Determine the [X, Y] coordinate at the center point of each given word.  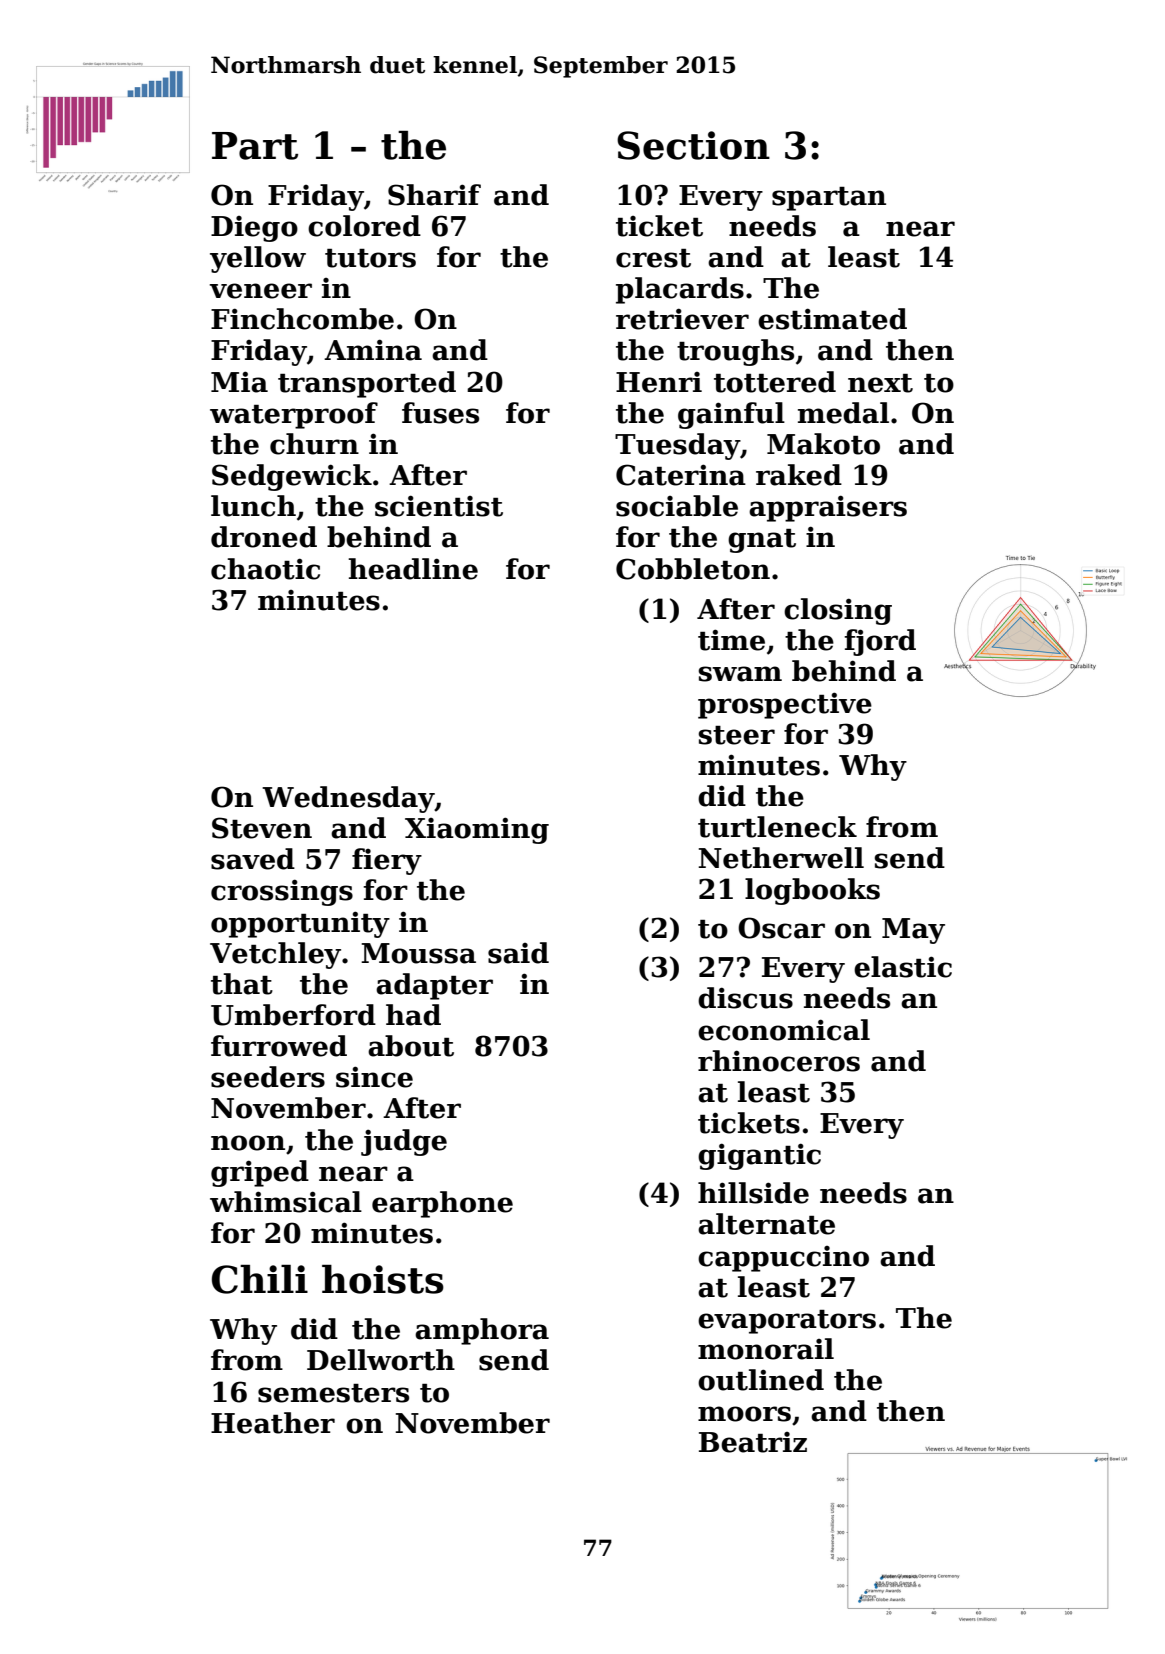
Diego [254, 229]
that [242, 984]
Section [693, 145]
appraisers [828, 508]
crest [653, 258]
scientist [439, 506]
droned [264, 537]
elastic [903, 967]
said [518, 953]
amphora [482, 1331]
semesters [333, 1393]
